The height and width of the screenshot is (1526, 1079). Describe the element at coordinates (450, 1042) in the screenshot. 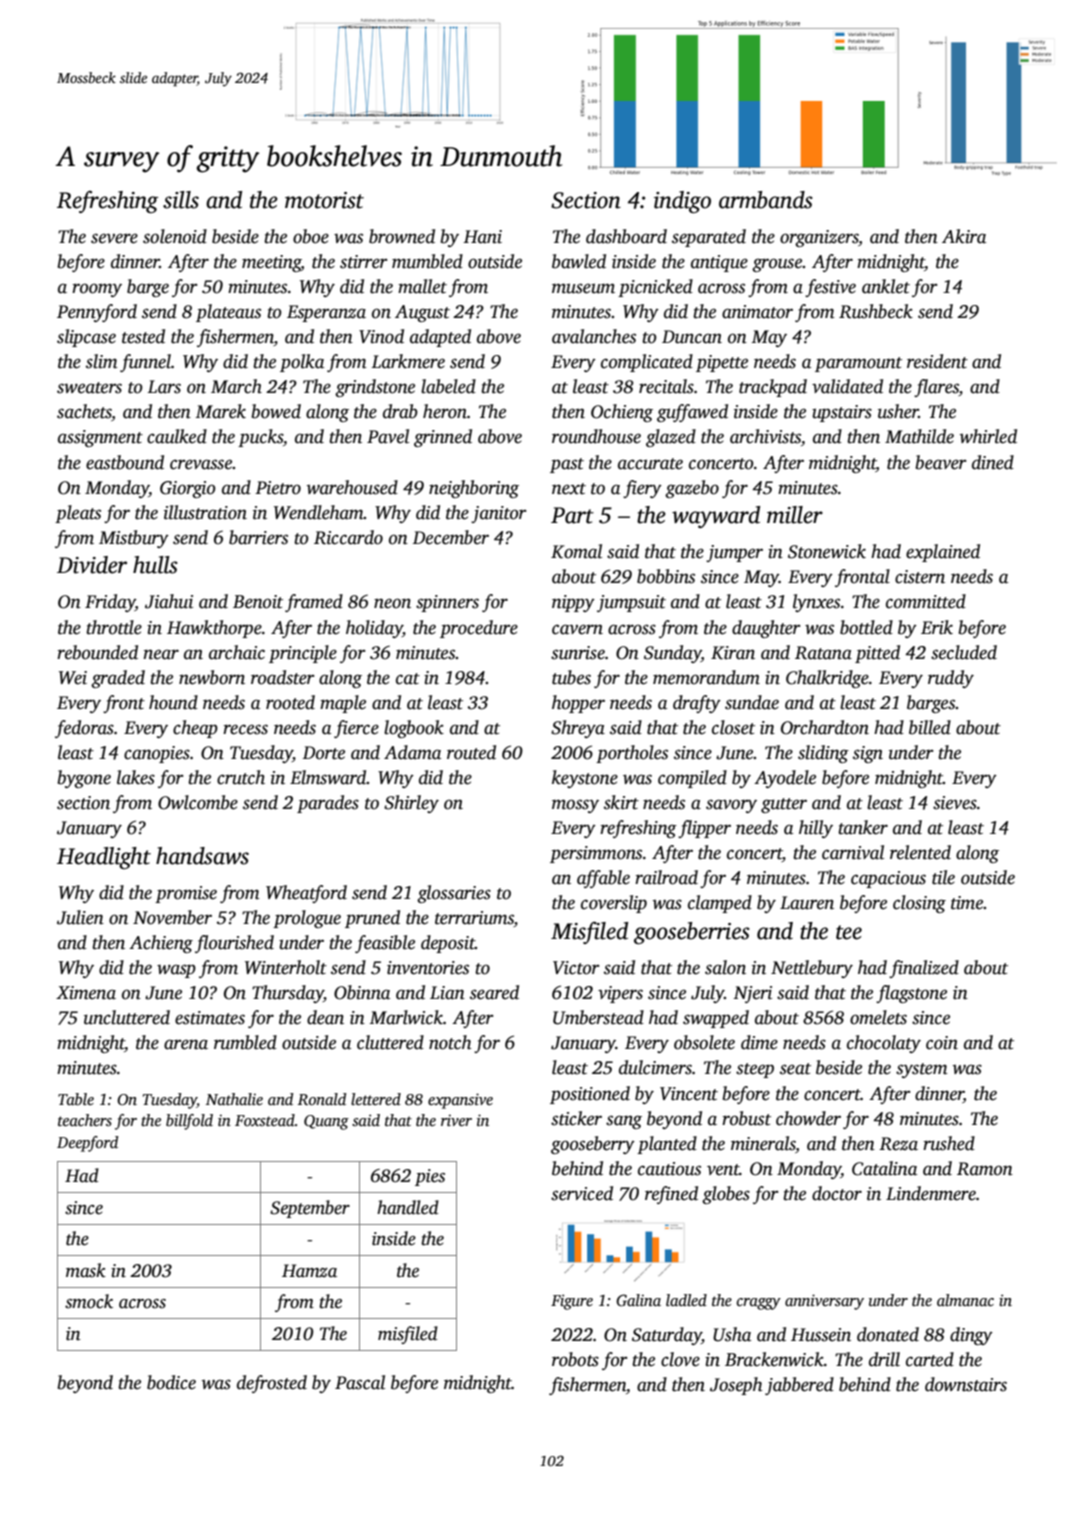

I see `notch` at that location.
